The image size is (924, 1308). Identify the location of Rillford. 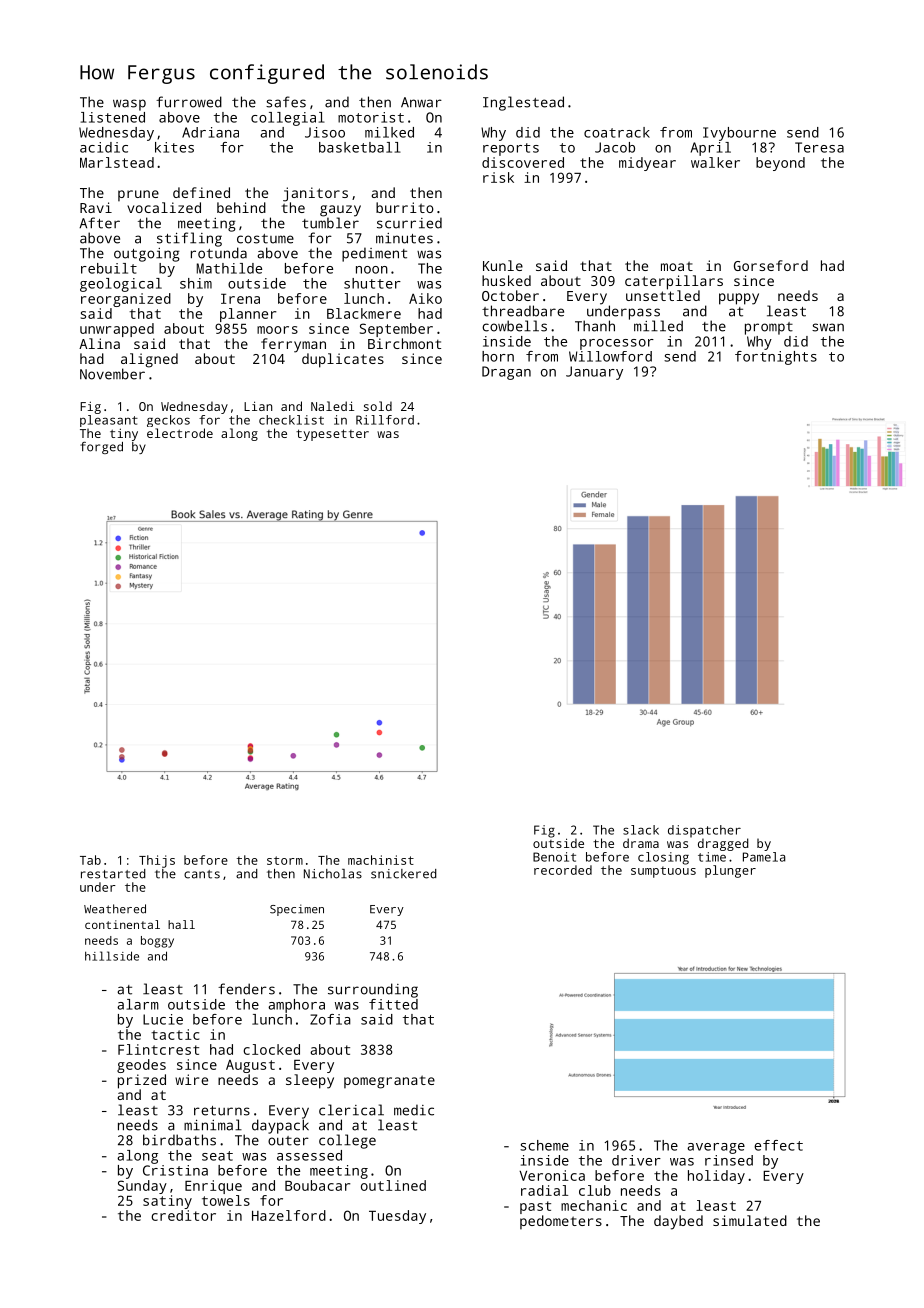
(385, 420).
